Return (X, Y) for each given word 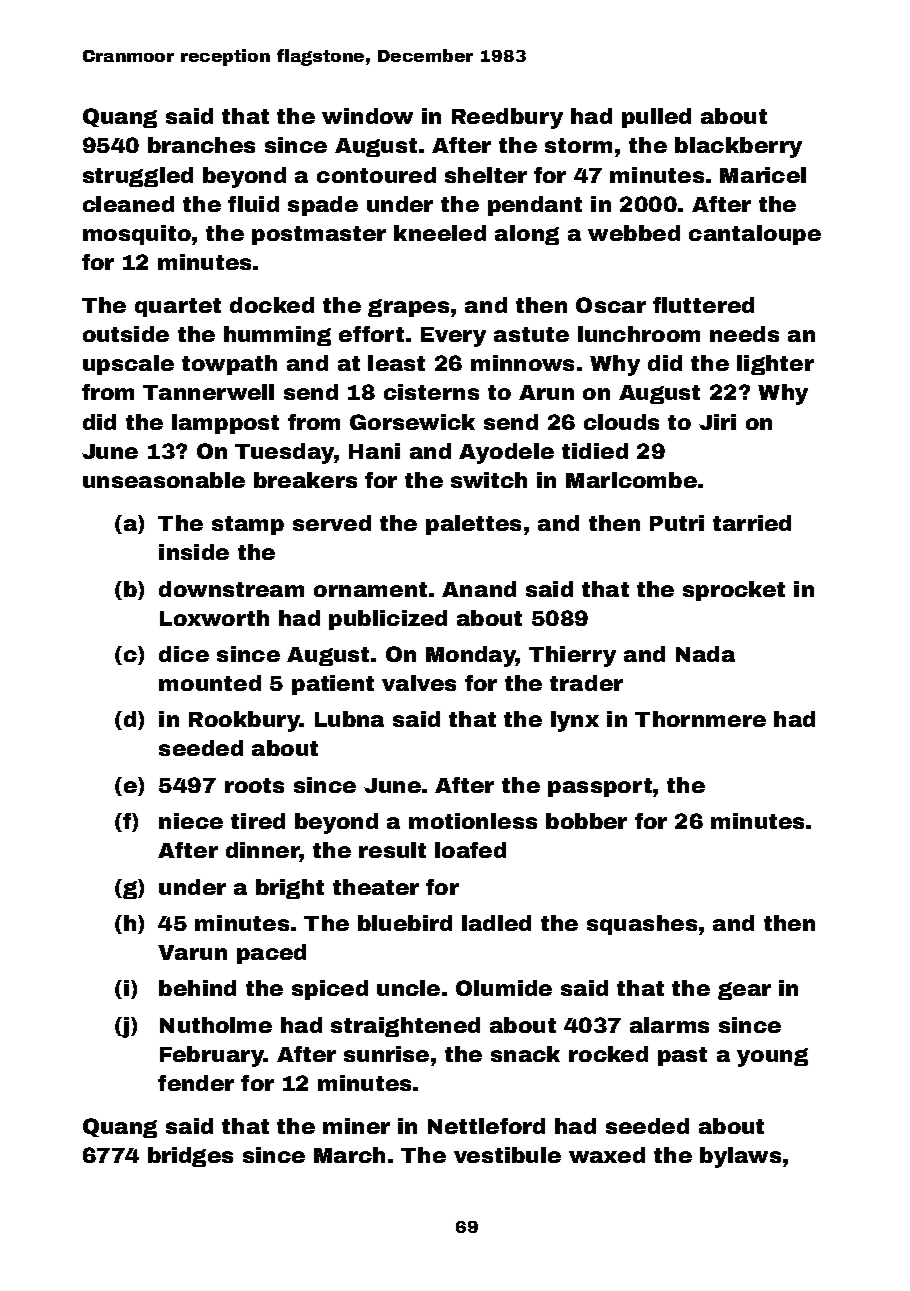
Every (453, 337)
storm (578, 145)
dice (184, 654)
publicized (388, 620)
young (772, 1057)
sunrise (386, 1054)
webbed (634, 233)
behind (197, 988)
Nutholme (216, 1025)
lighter (775, 365)
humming (277, 336)
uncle (408, 988)
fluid (253, 204)
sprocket (734, 591)
